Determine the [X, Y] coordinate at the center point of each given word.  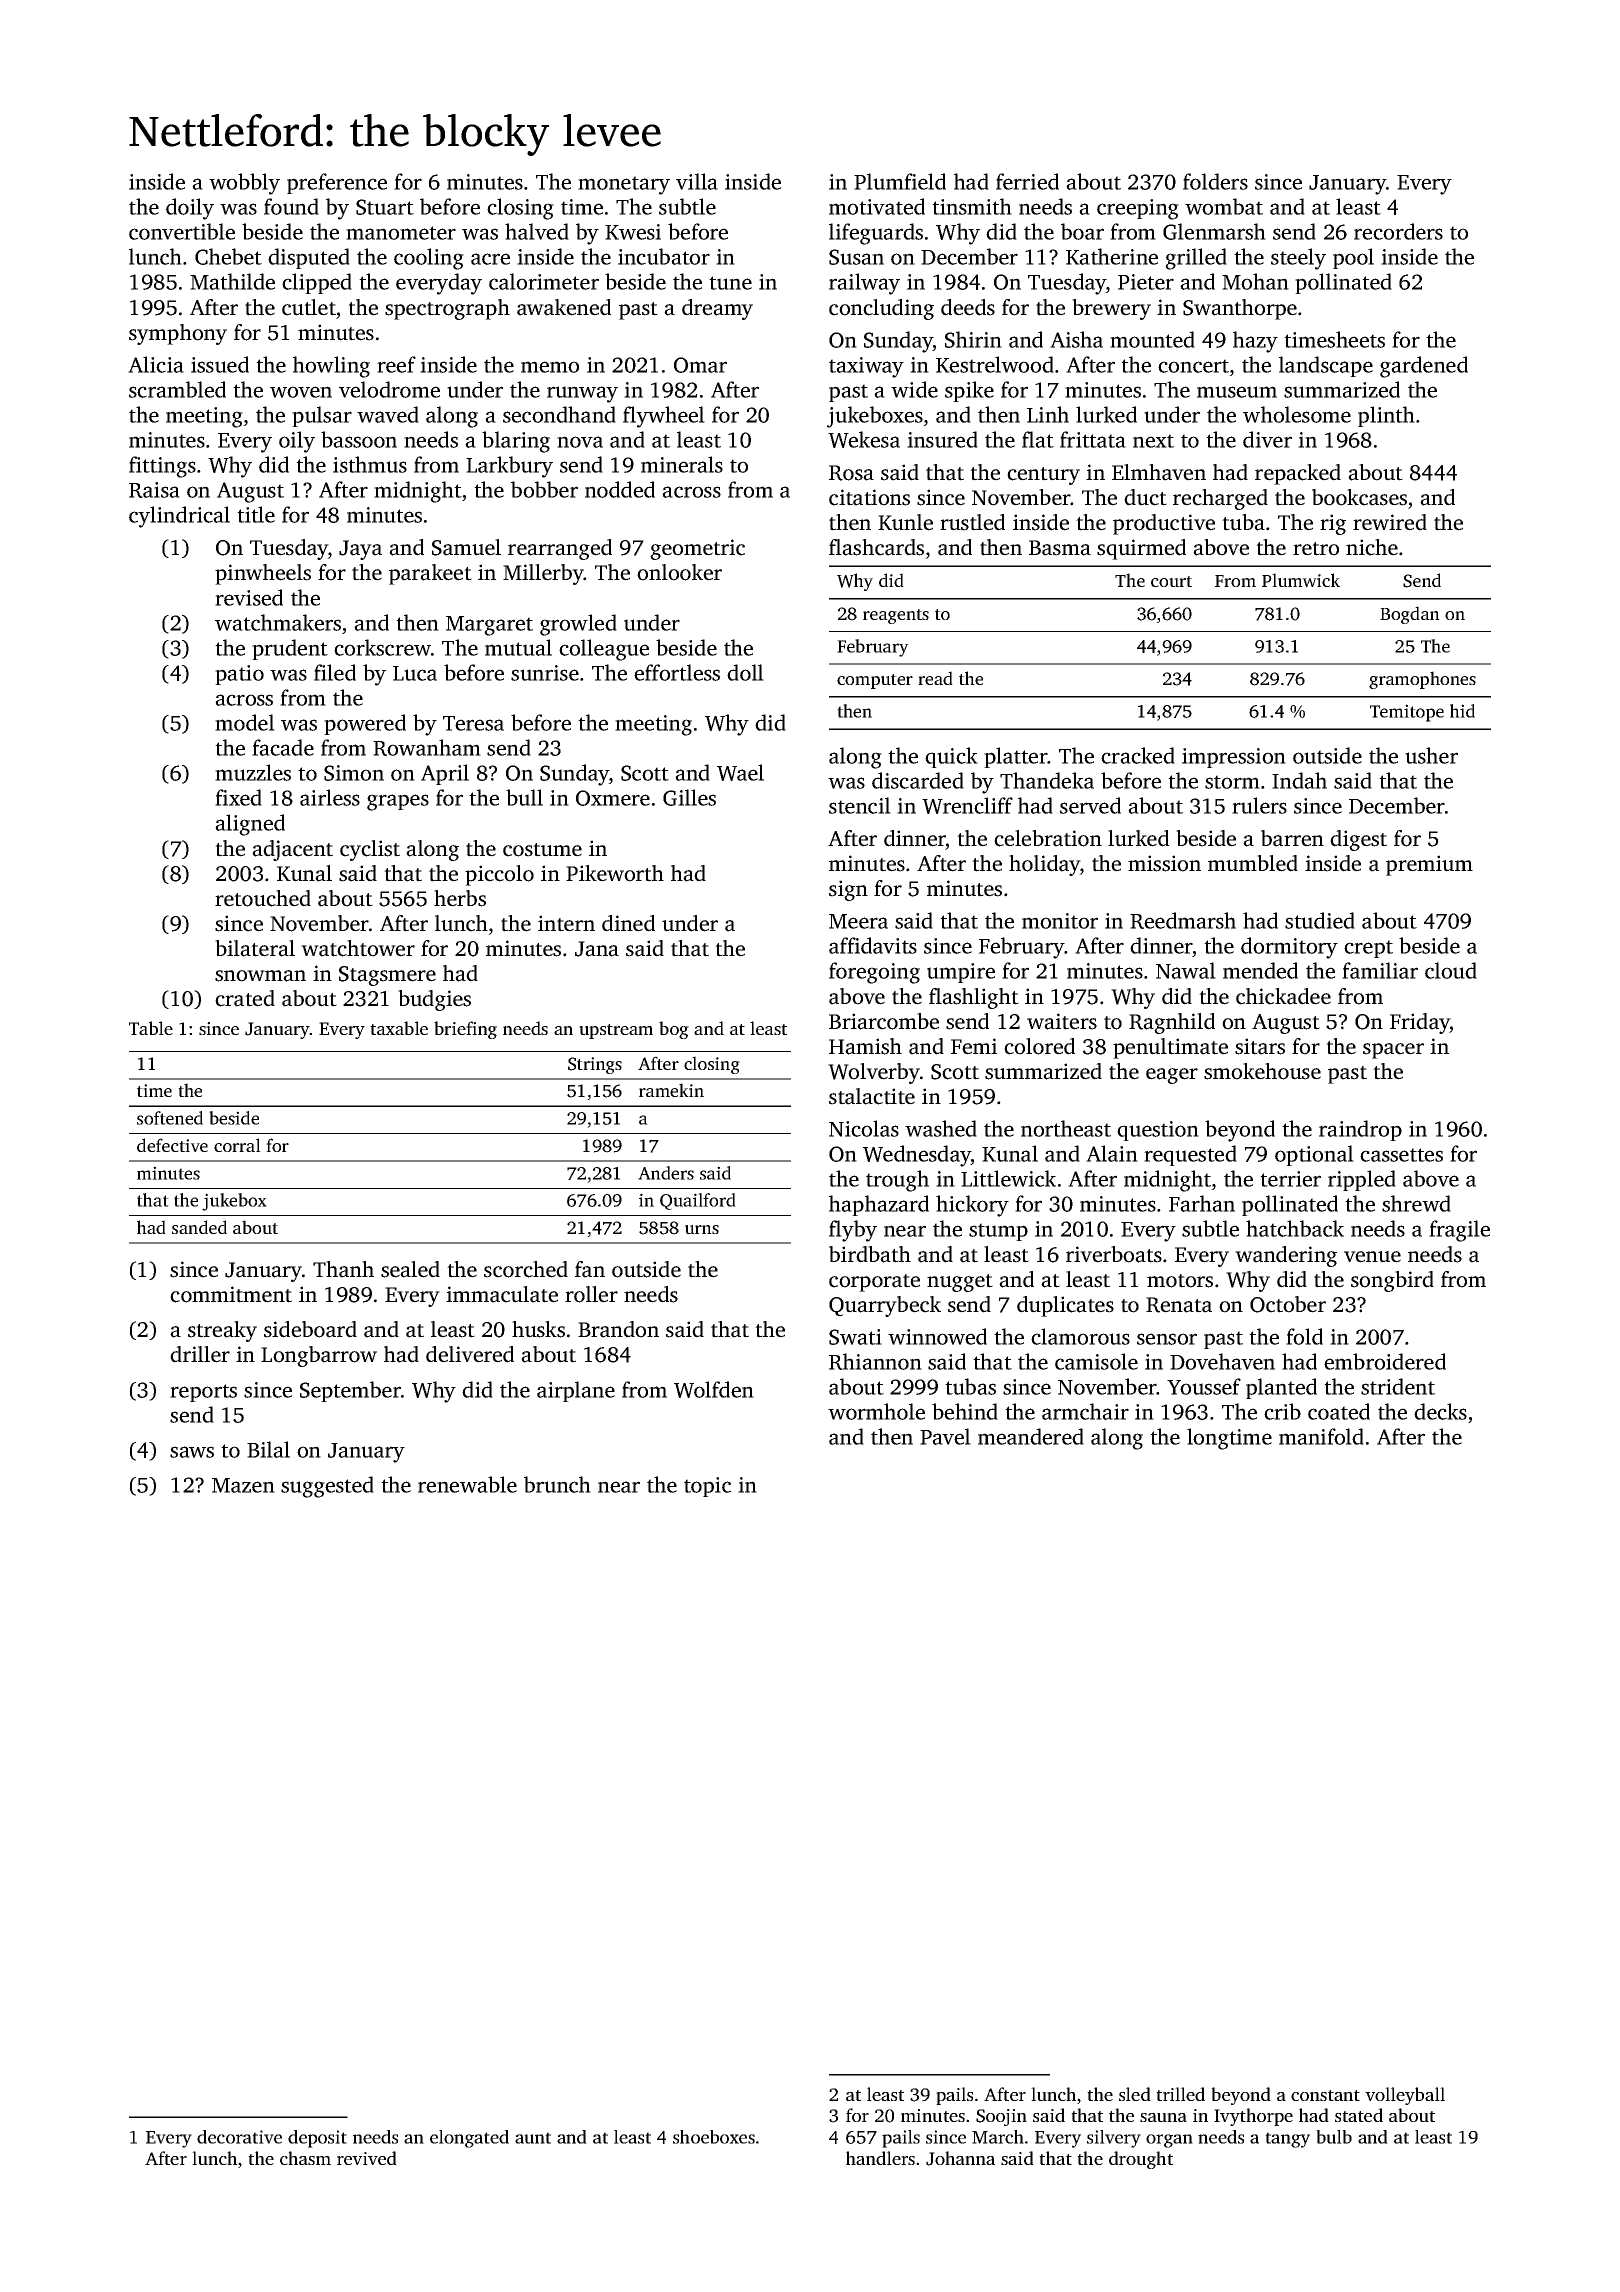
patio [239, 675]
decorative [239, 2137]
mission [1164, 863]
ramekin [671, 1090]
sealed [410, 1269]
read [935, 678]
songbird [1392, 1281]
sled [1135, 2094]
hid [1462, 711]
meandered [1031, 1436]
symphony [178, 334]
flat [1038, 439]
